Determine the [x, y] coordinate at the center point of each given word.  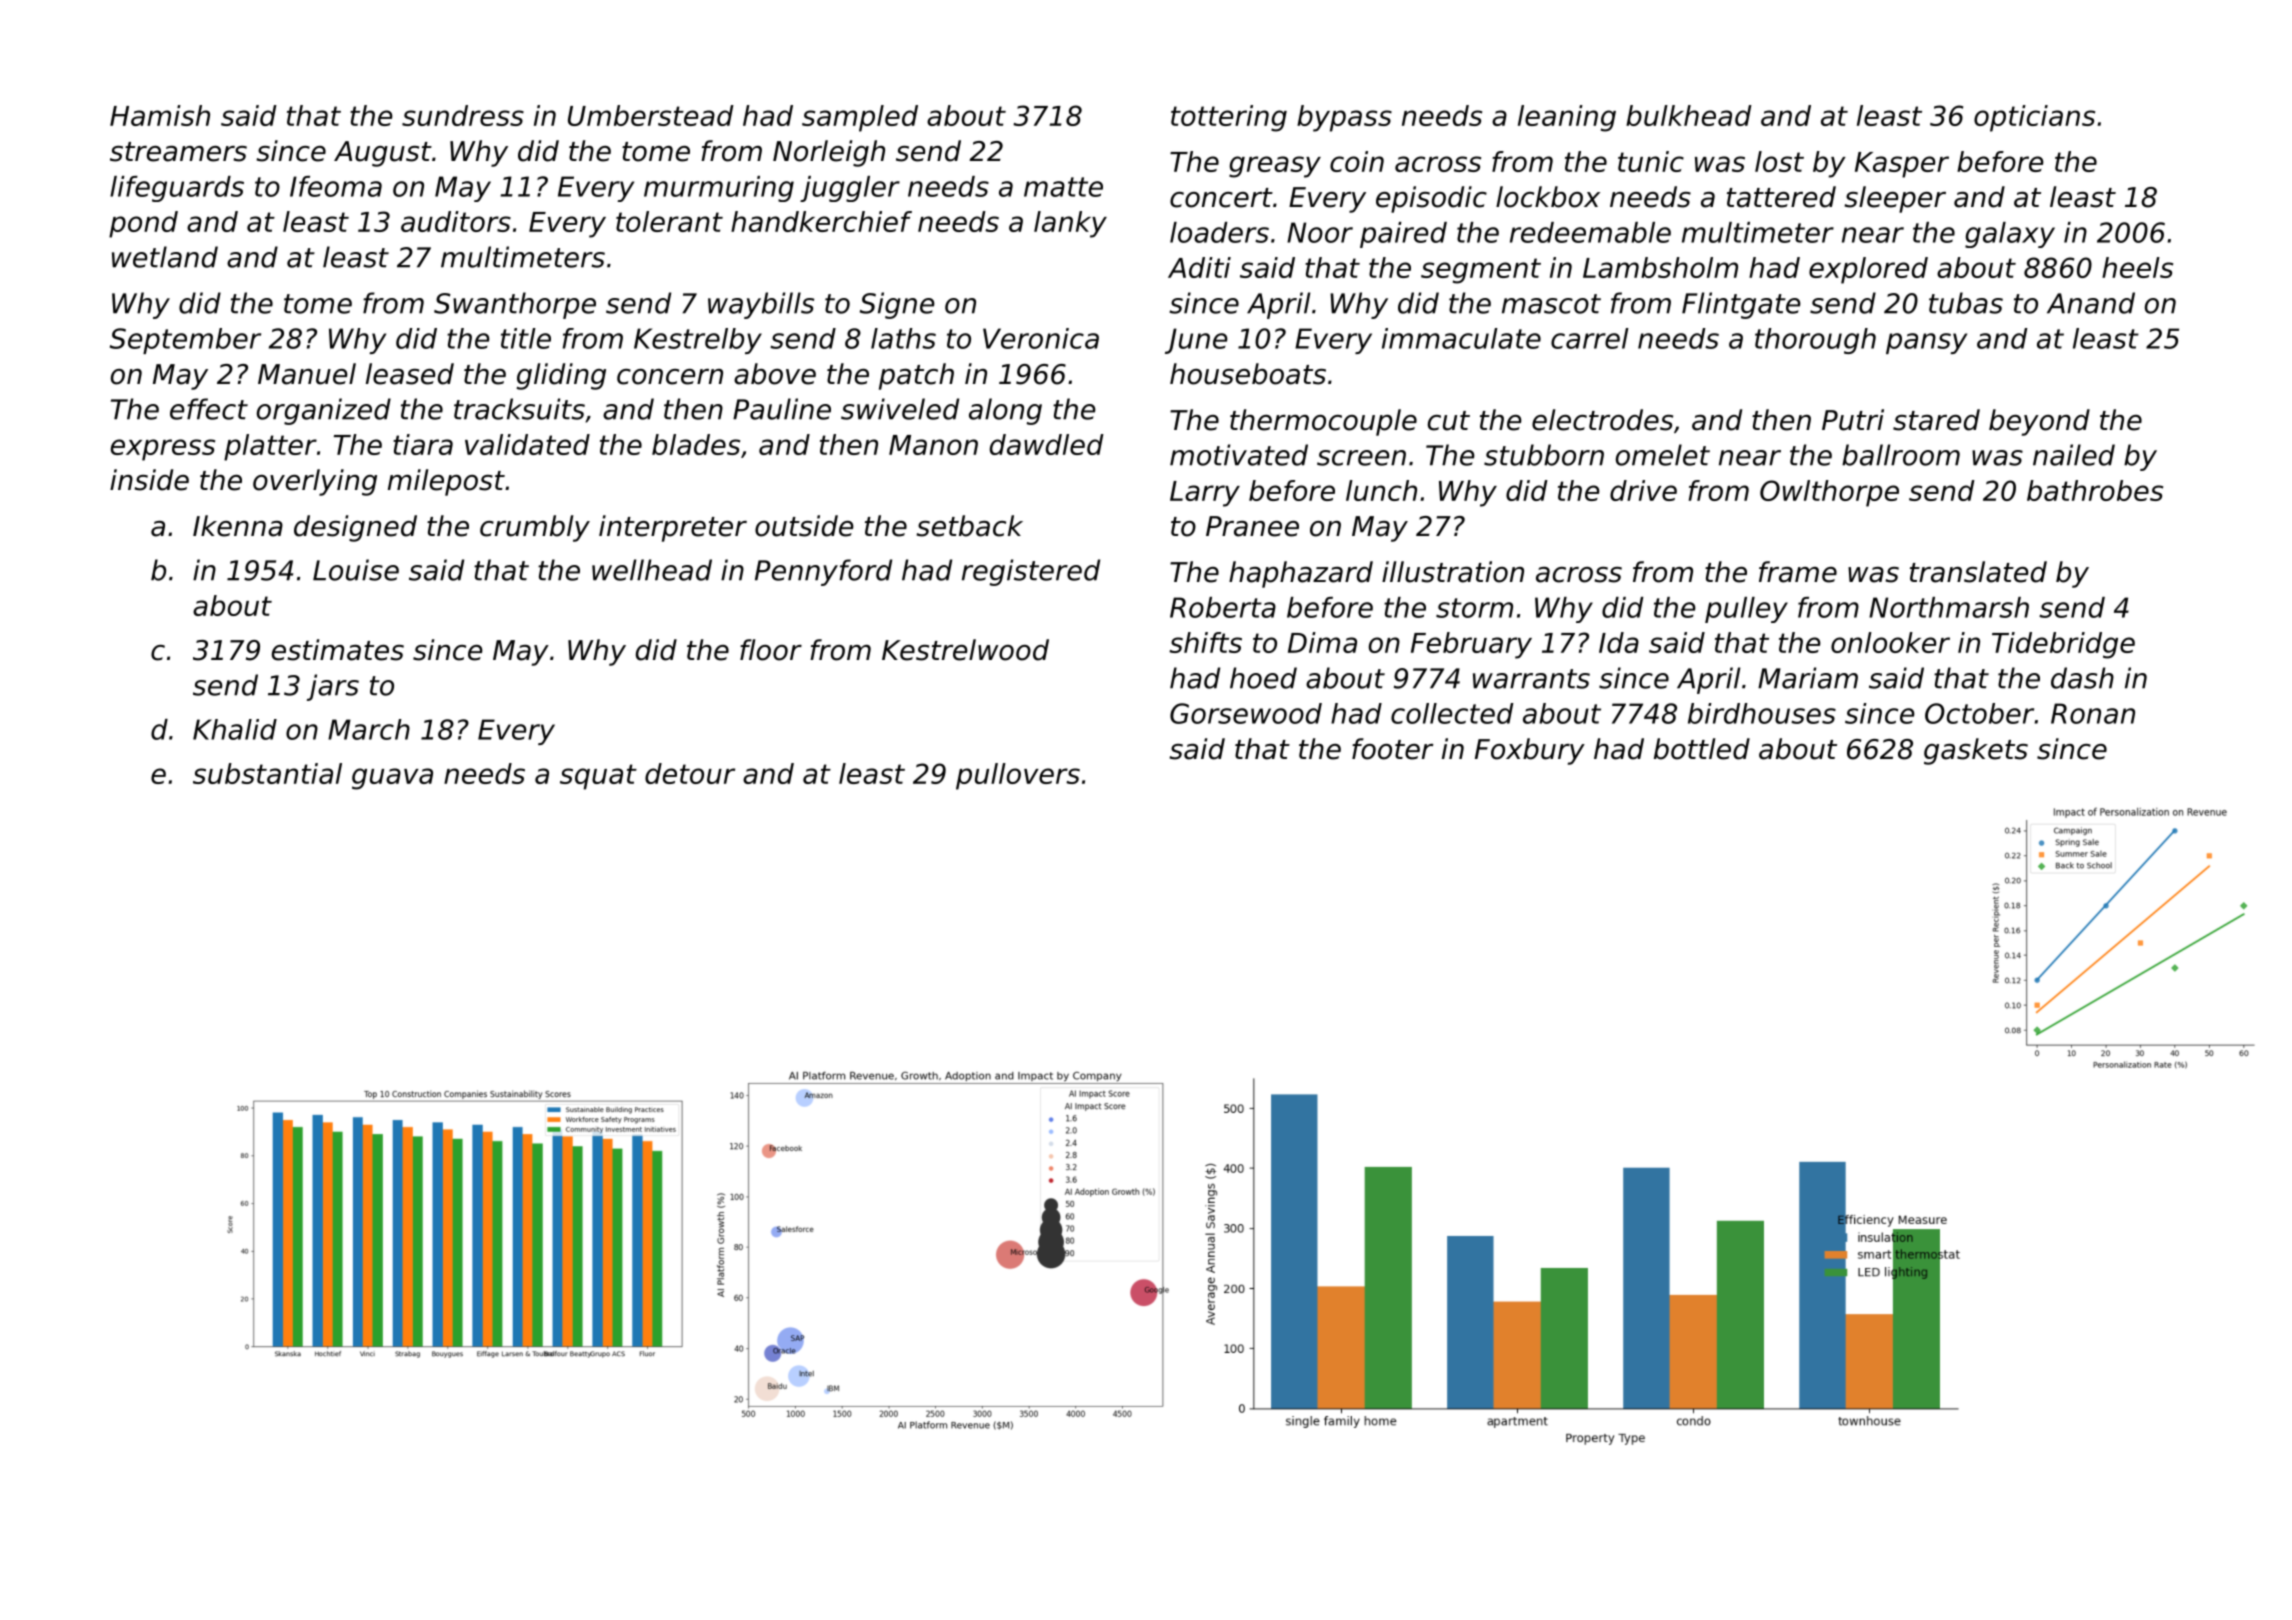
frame [1798, 572]
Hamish [160, 115]
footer [1392, 749]
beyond [2039, 422]
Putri [1853, 420]
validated [527, 444]
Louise [356, 570]
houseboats [1248, 374]
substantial [267, 773]
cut [1449, 421]
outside [804, 526]
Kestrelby [698, 341]
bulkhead [1689, 115]
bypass [1344, 118]
